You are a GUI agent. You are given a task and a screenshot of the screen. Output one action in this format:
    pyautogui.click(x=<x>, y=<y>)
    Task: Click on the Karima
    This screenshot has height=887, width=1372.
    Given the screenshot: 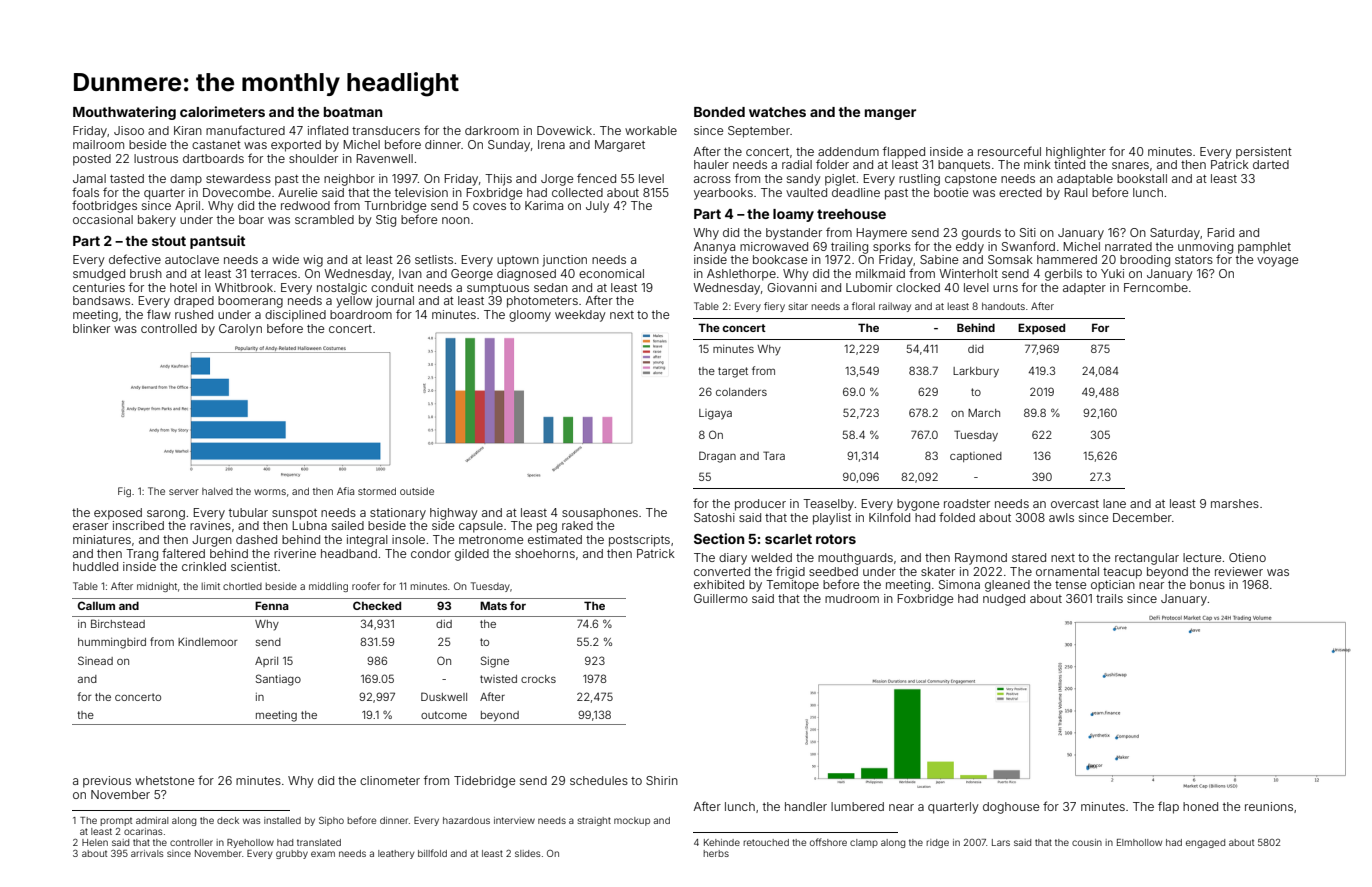 What is the action you would take?
    pyautogui.click(x=544, y=205)
